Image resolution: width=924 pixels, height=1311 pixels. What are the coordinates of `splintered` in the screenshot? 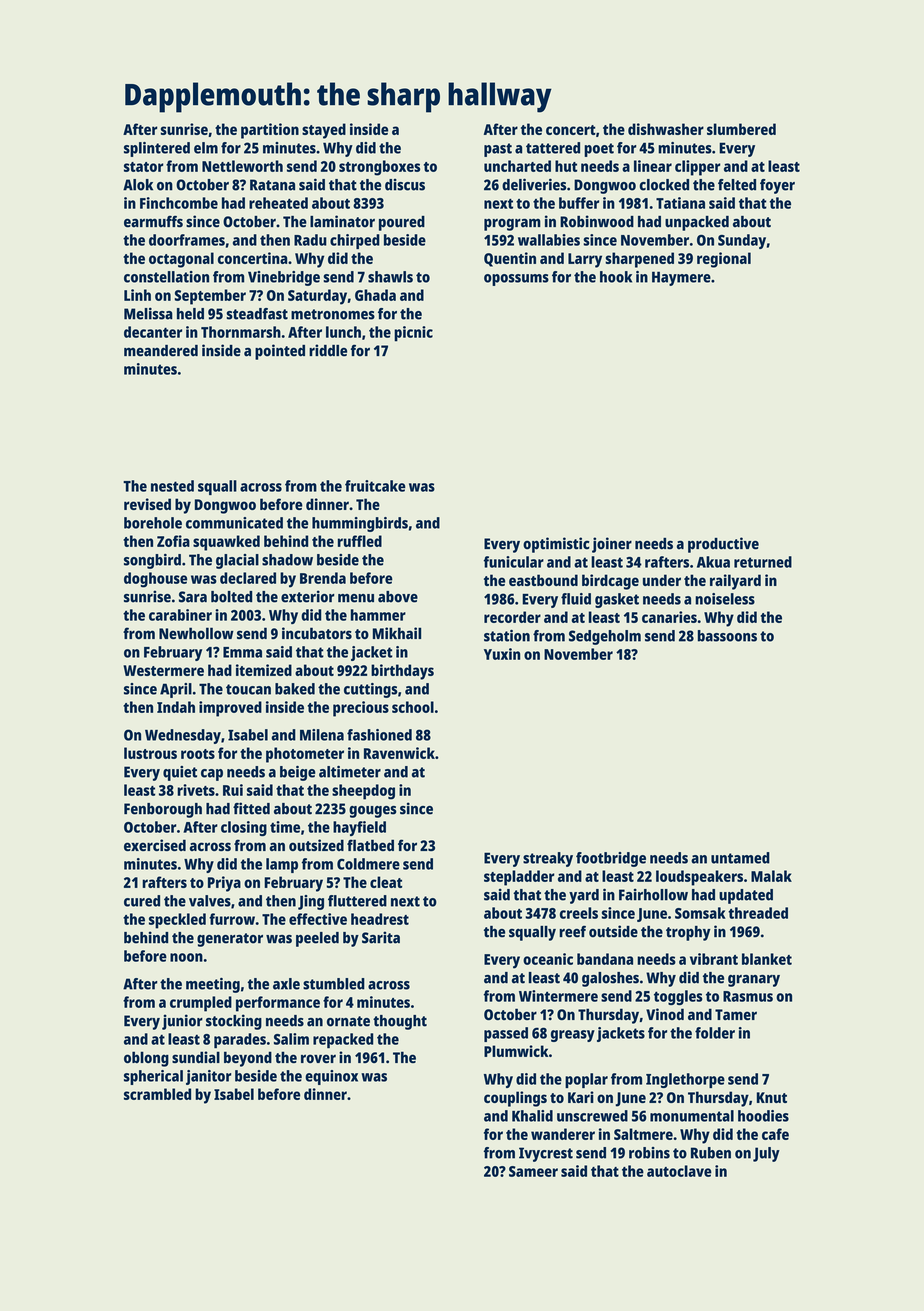 It's located at (157, 149).
